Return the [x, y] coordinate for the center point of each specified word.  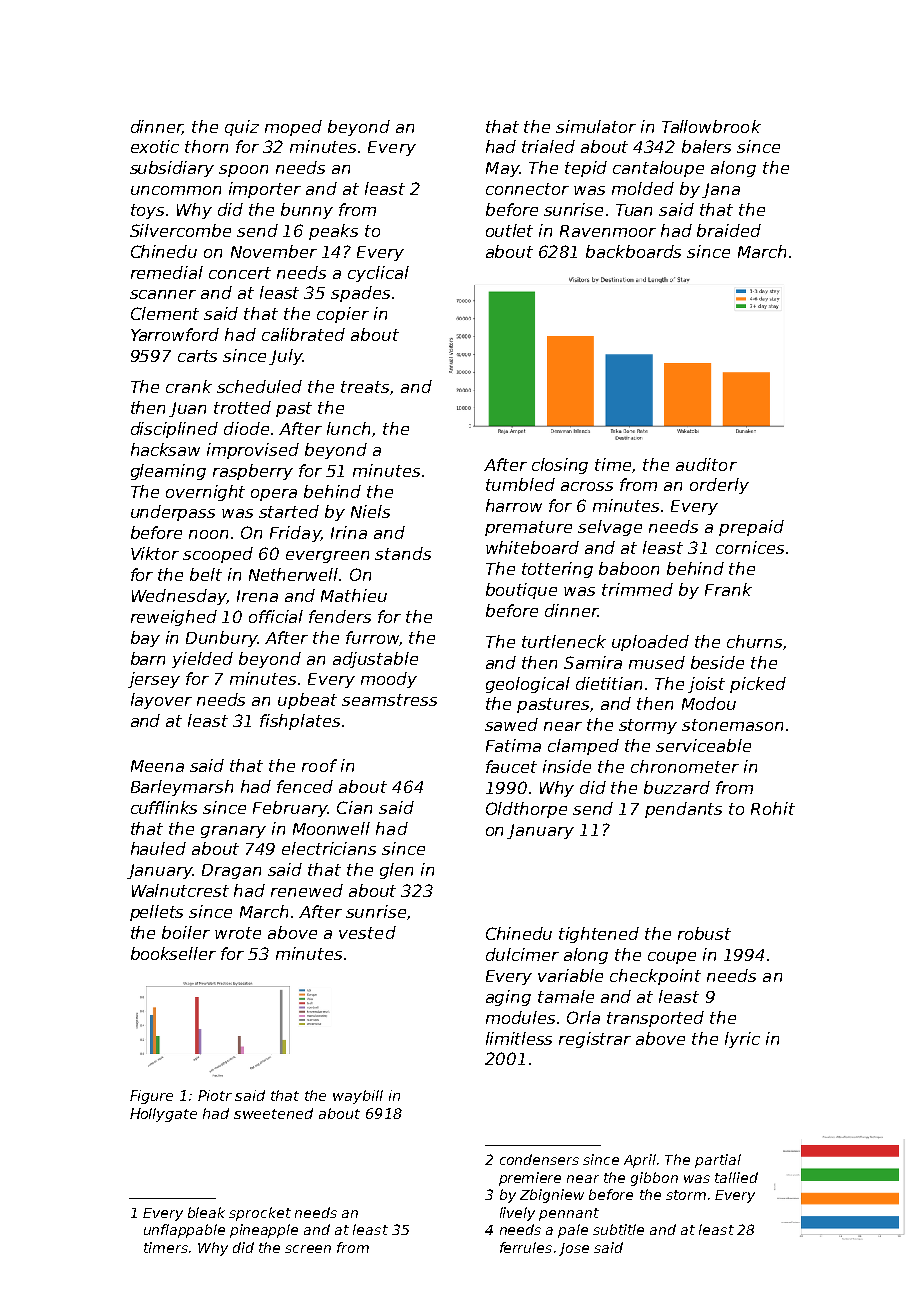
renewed [307, 890]
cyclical [378, 274]
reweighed [174, 618]
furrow [372, 637]
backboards [633, 251]
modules [520, 1017]
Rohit [773, 808]
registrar [595, 1040]
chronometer [685, 766]
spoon [243, 171]
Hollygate [163, 1115]
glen [396, 871]
